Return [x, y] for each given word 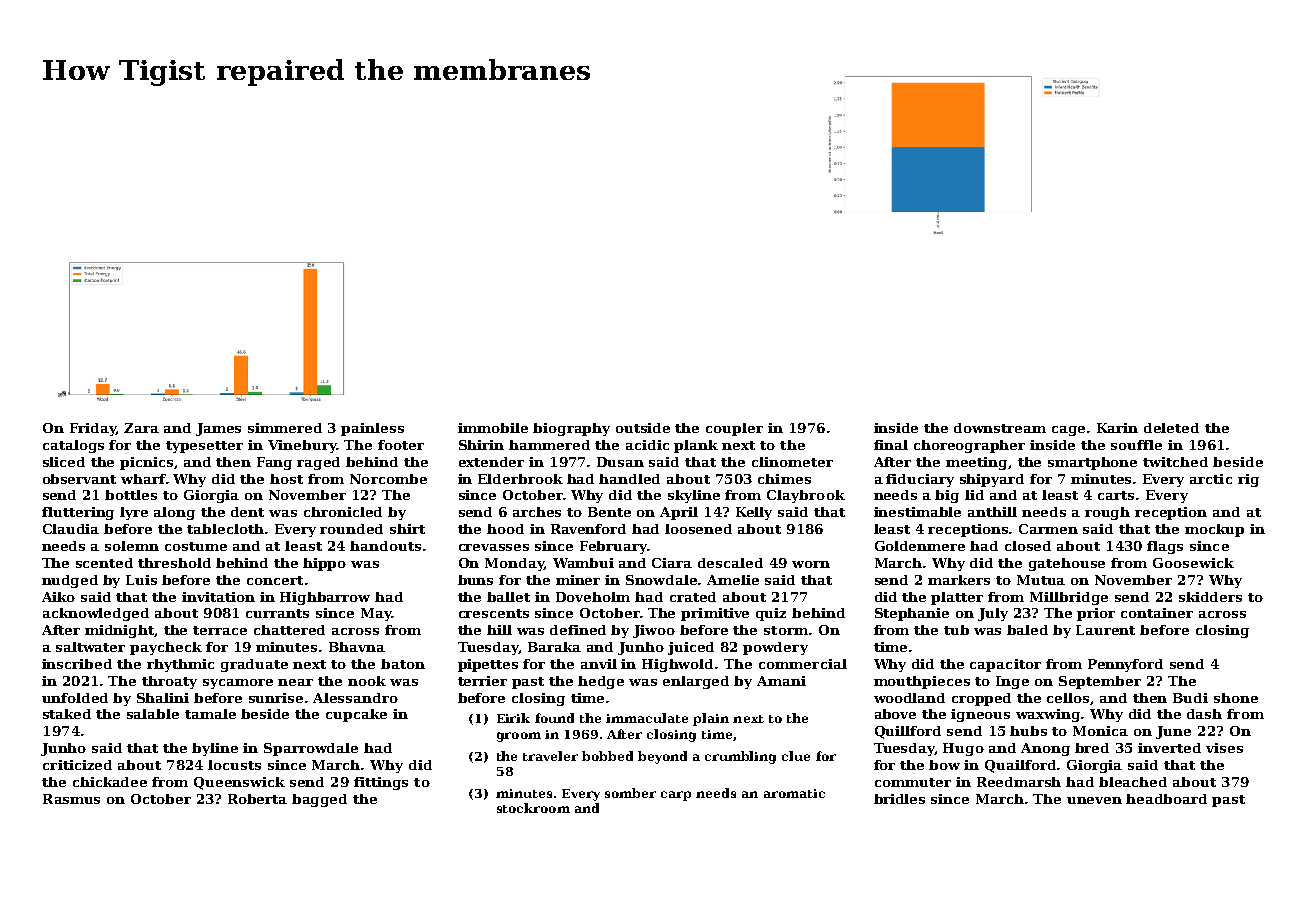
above [895, 714]
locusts [234, 765]
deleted [1171, 428]
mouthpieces [922, 682]
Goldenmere [920, 546]
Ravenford [588, 529]
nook [367, 681]
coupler [734, 429]
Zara [141, 428]
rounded [351, 529]
